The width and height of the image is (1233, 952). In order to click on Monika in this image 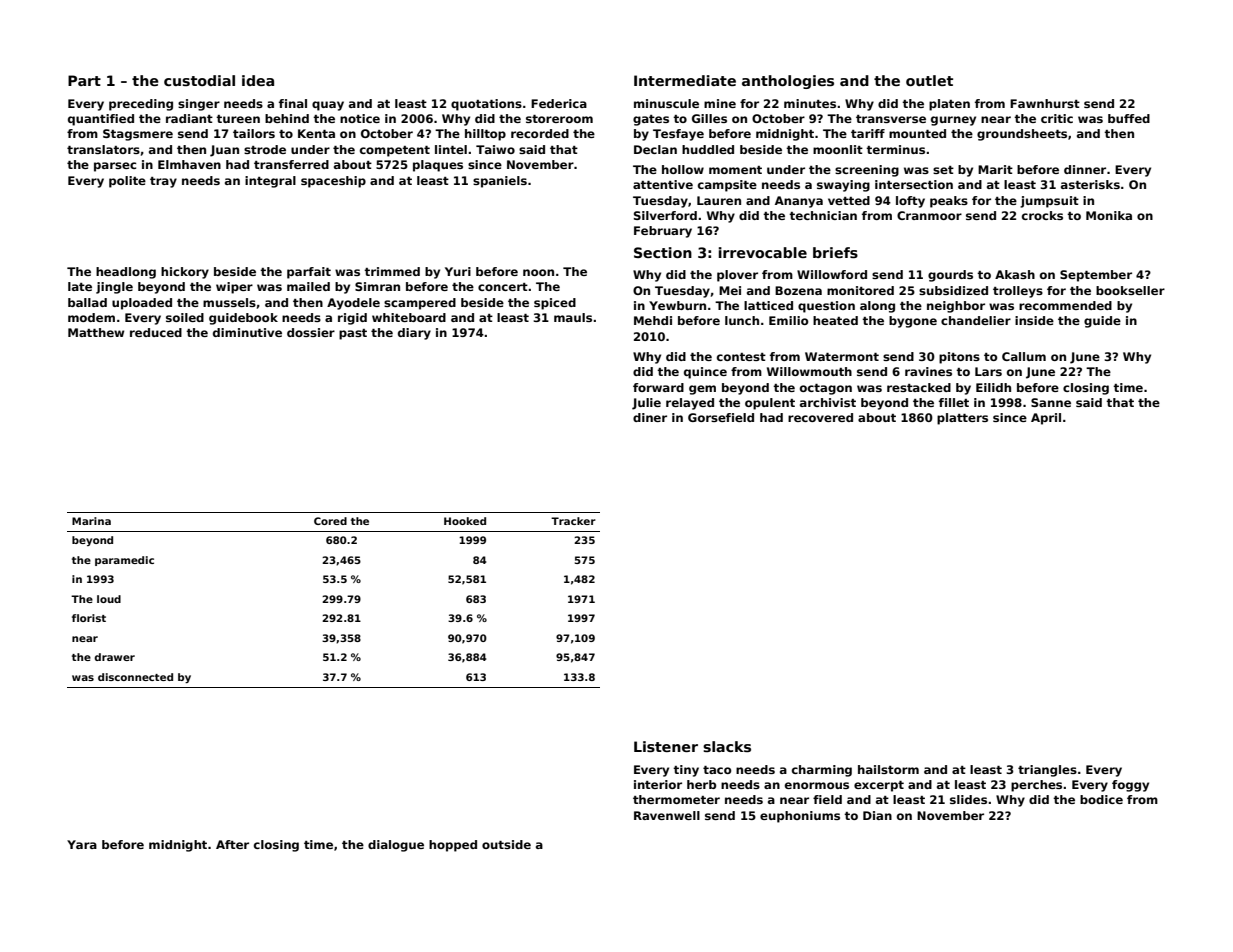, I will do `click(1109, 215)`.
